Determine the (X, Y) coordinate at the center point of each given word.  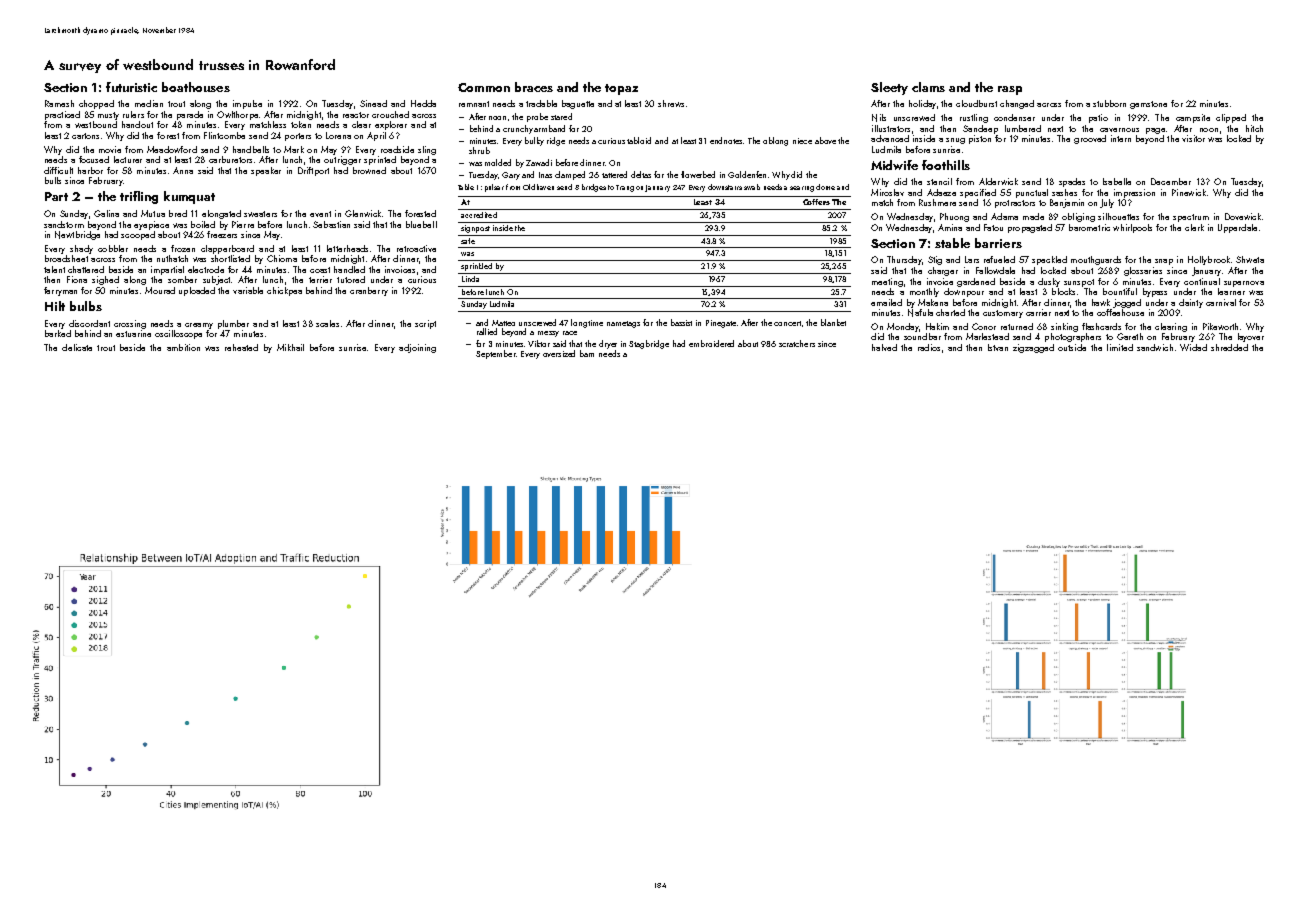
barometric (1089, 227)
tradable (541, 103)
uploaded (197, 291)
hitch (1254, 128)
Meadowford (172, 149)
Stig (935, 260)
